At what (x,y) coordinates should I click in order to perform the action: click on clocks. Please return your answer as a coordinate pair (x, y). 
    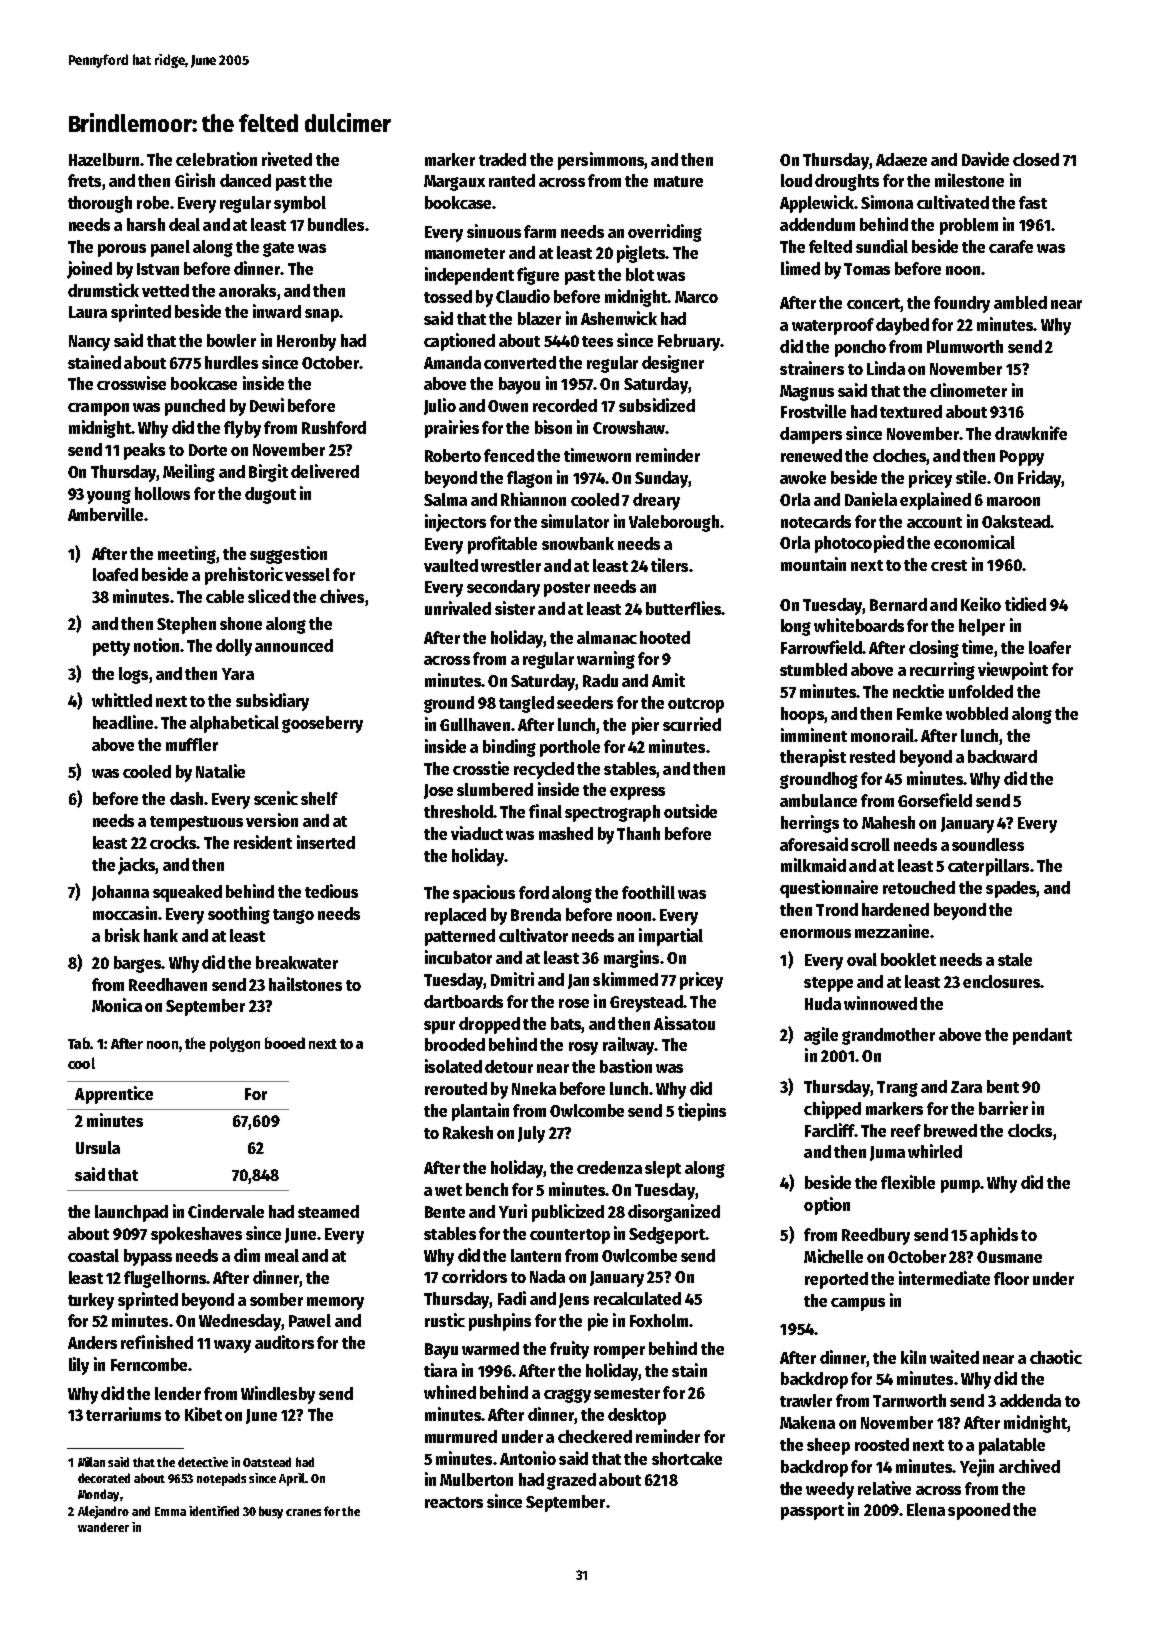
    Looking at the image, I should click on (1030, 1130).
